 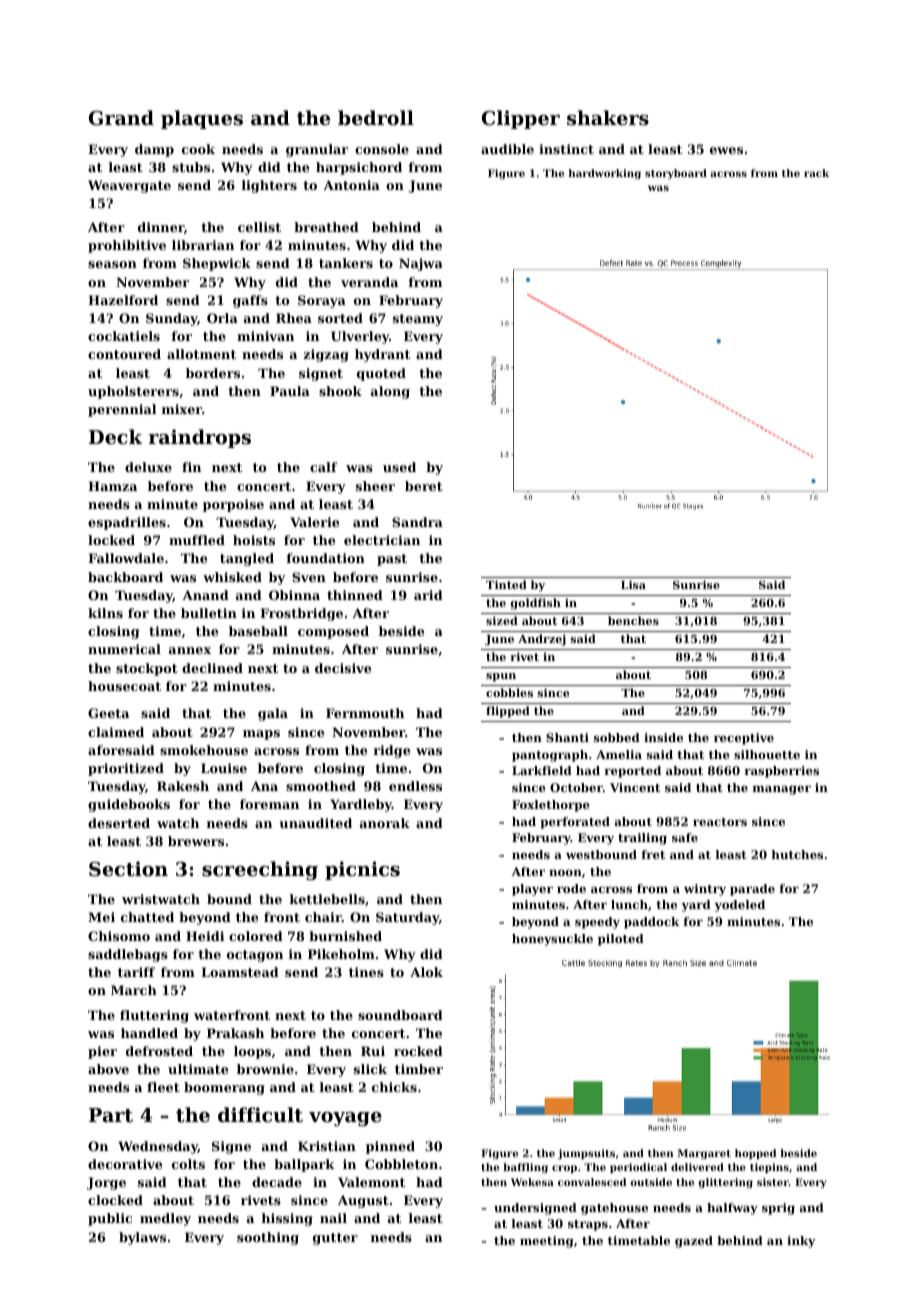 I want to click on cobbles, so click(x=509, y=692).
